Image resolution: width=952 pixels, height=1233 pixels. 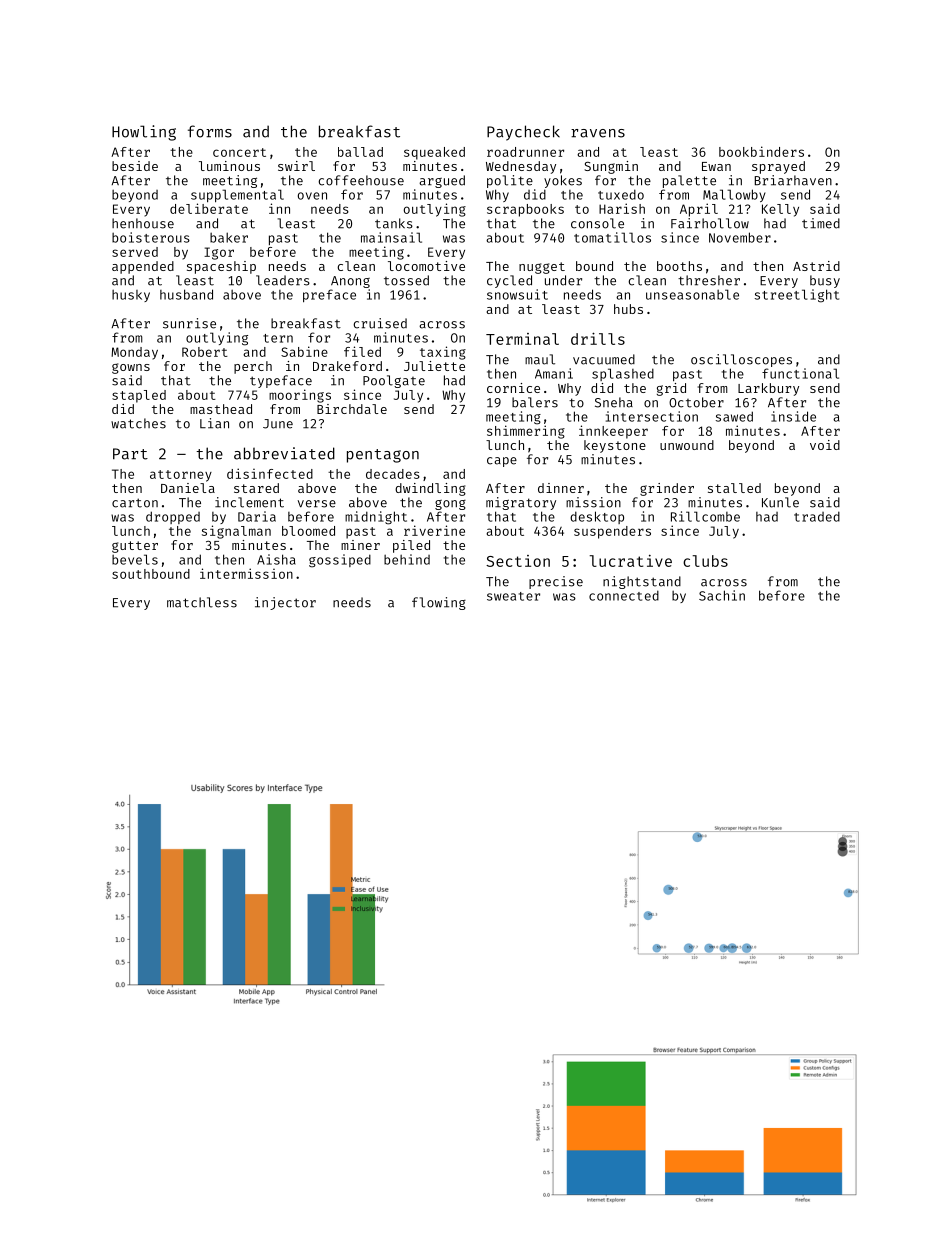 What do you see at coordinates (135, 252) in the image?
I see `served` at bounding box center [135, 252].
